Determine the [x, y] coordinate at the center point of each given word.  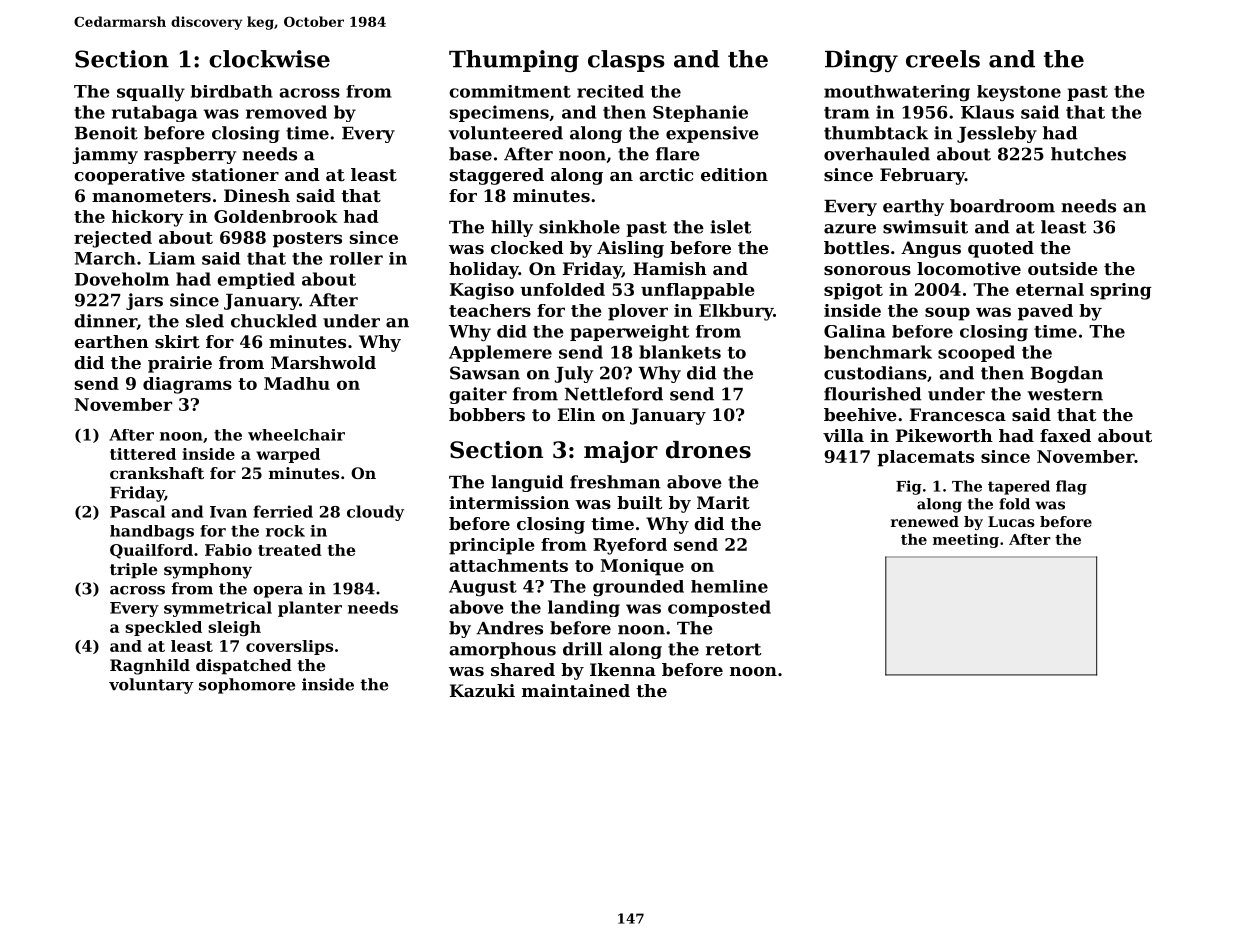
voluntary [151, 686]
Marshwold [323, 362]
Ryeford [630, 546]
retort [733, 649]
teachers [490, 310]
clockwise [269, 59]
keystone [1019, 93]
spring [1121, 291]
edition [734, 174]
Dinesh [257, 195]
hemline [729, 586]
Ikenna [623, 669]
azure [850, 229]
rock [285, 531]
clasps [626, 61]
